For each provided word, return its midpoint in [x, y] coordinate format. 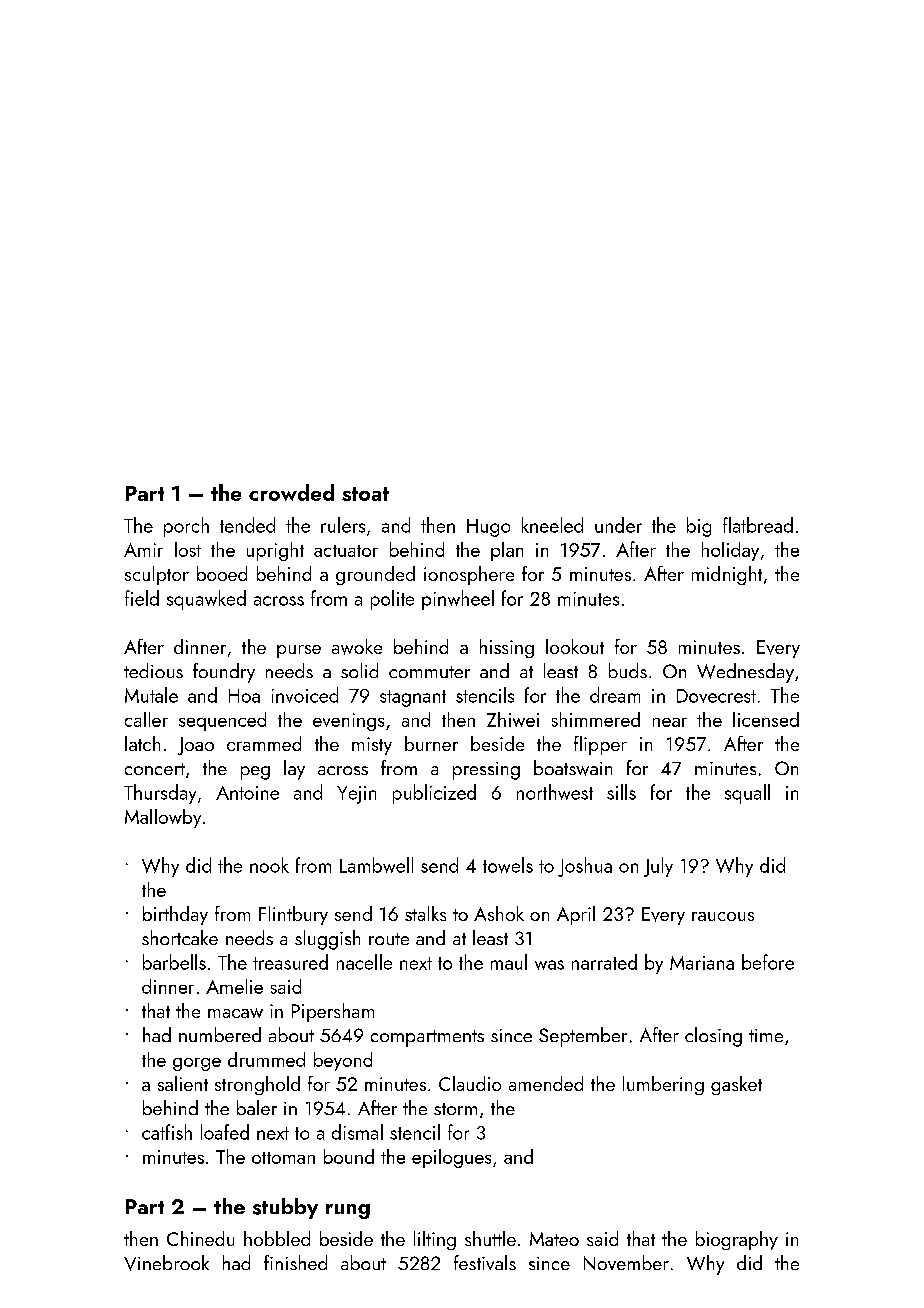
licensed [766, 719]
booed [222, 573]
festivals [485, 1262]
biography [737, 1240]
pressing [486, 771]
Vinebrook [166, 1263]
